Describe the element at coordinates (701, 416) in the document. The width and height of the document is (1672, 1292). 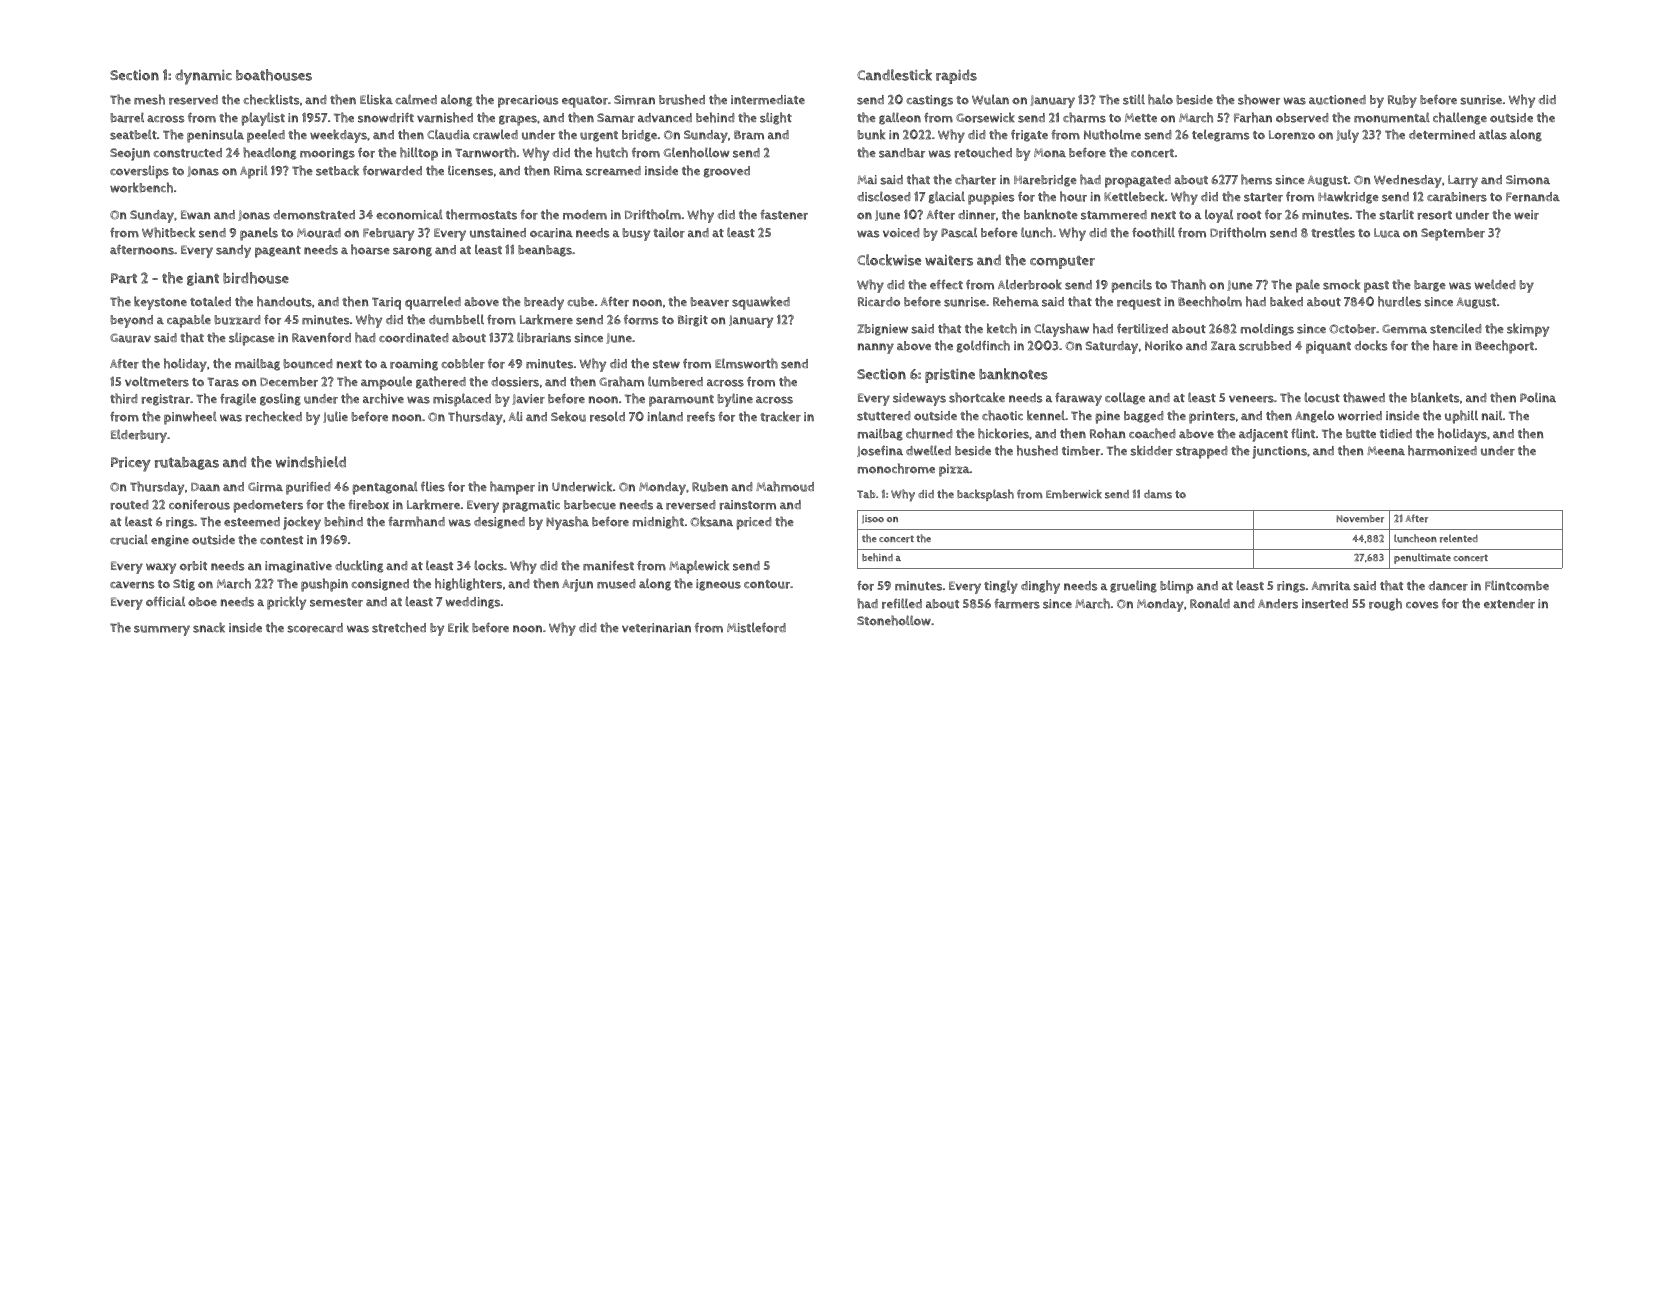
I see `reefs` at that location.
